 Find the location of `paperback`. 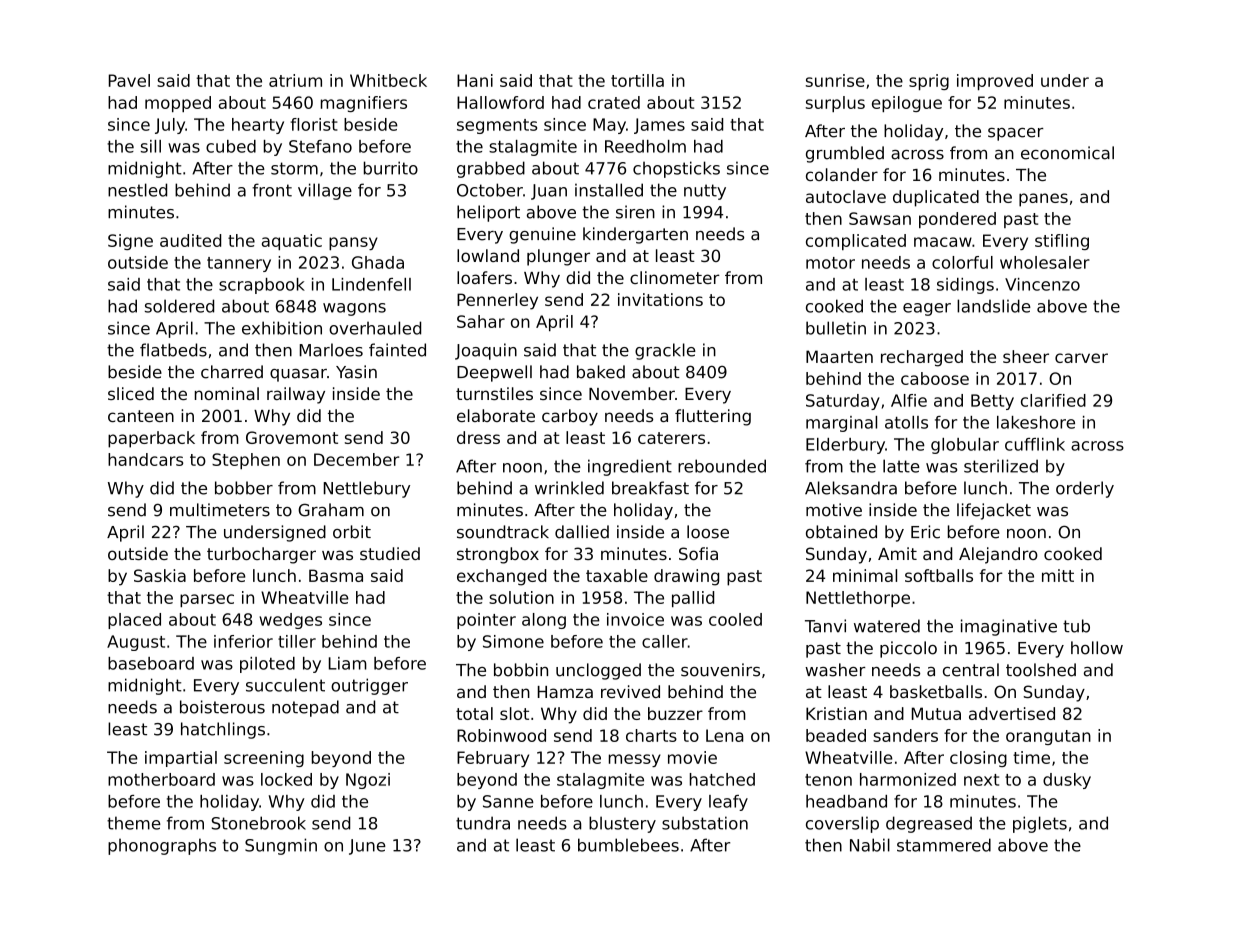

paperback is located at coordinates (151, 439).
